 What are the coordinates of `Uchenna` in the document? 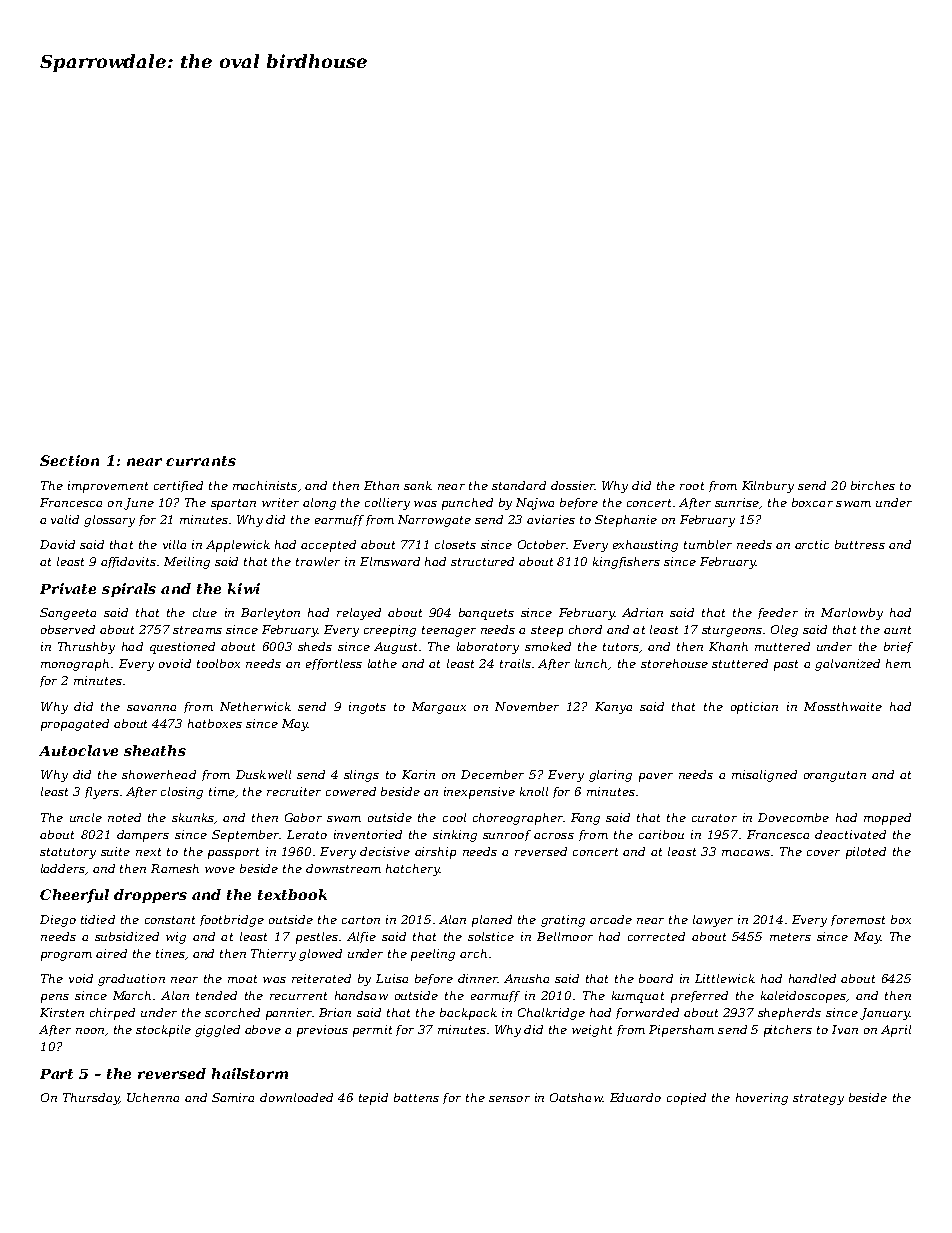 It's located at (153, 1097).
